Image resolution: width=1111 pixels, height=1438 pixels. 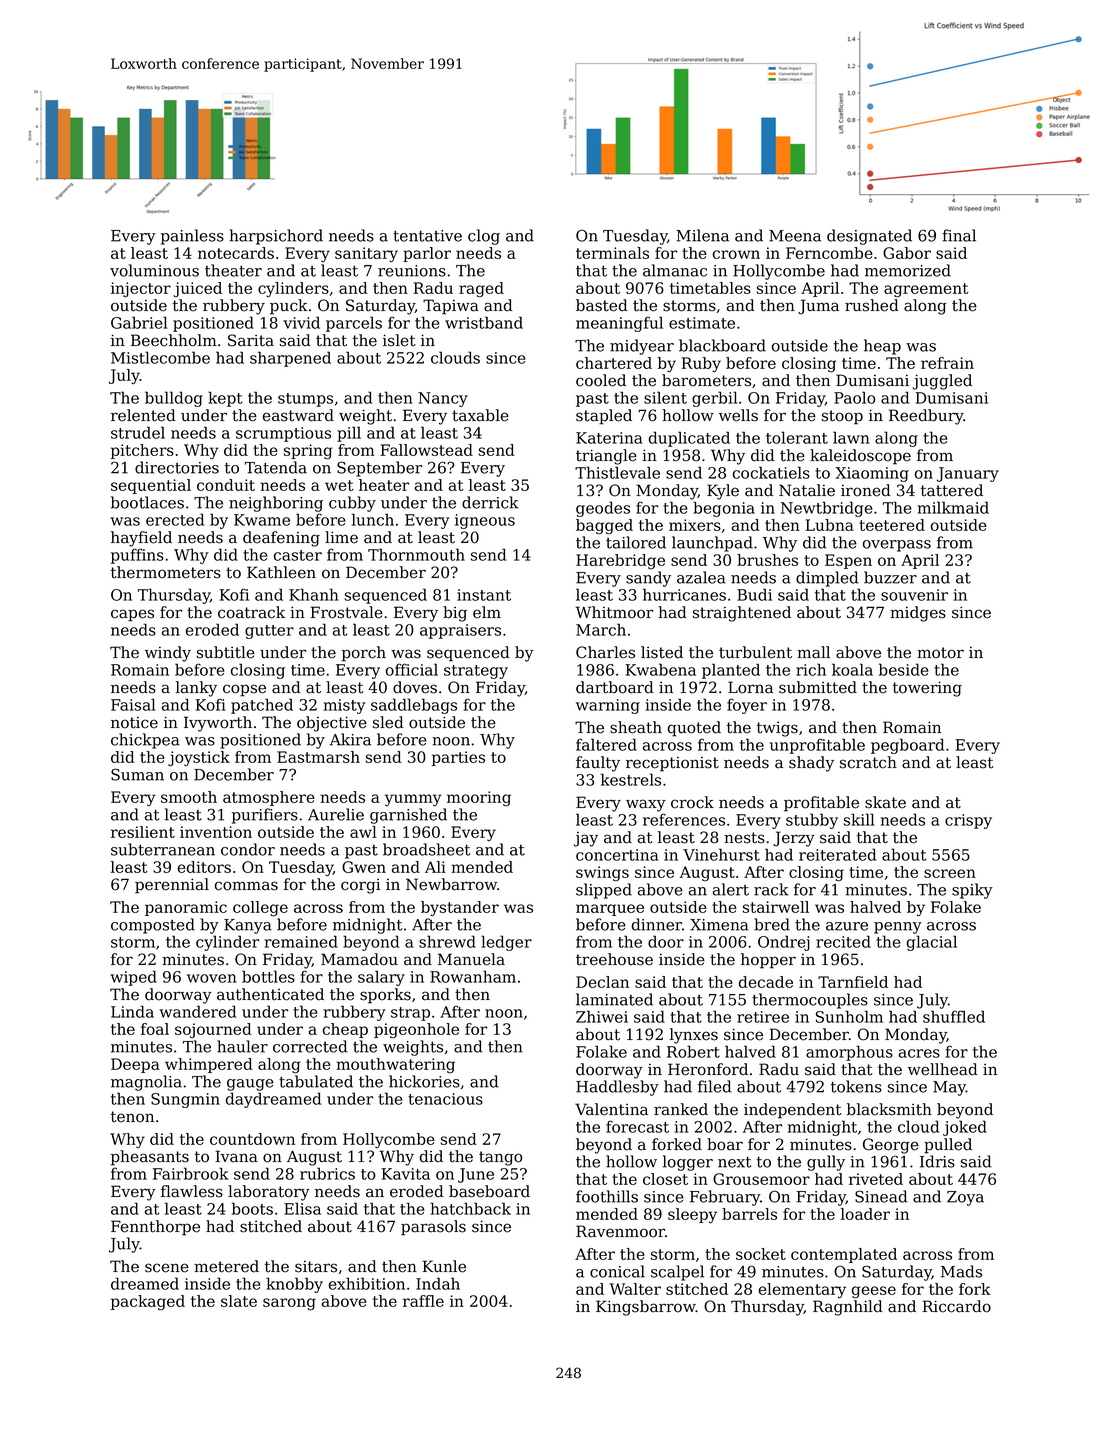 What do you see at coordinates (932, 943) in the screenshot?
I see `glacial` at bounding box center [932, 943].
